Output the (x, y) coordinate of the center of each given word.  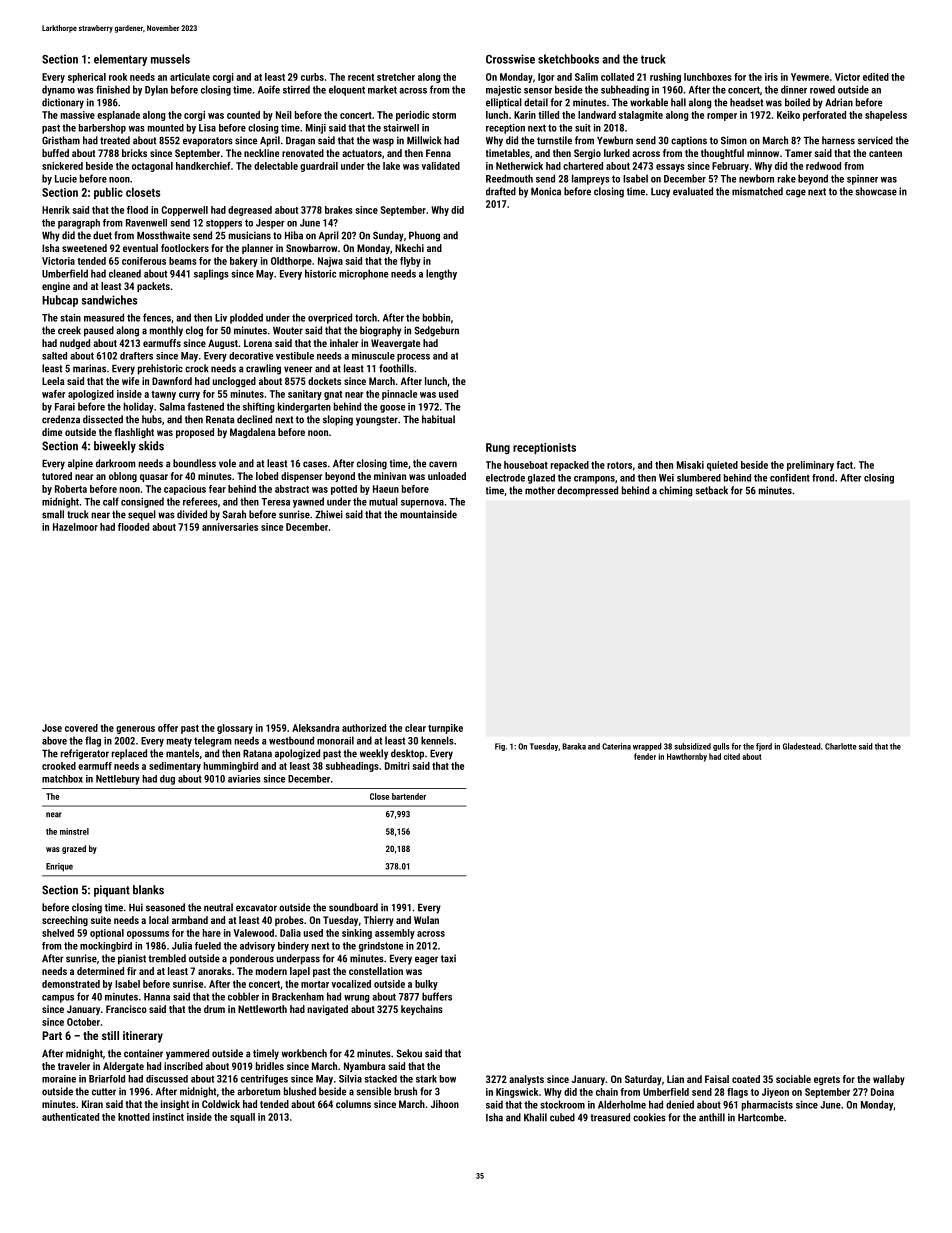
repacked (570, 466)
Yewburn (615, 140)
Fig (500, 747)
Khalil (535, 1117)
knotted (134, 1117)
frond (823, 478)
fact (844, 465)
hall (678, 102)
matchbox (62, 779)
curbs (312, 77)
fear (217, 489)
